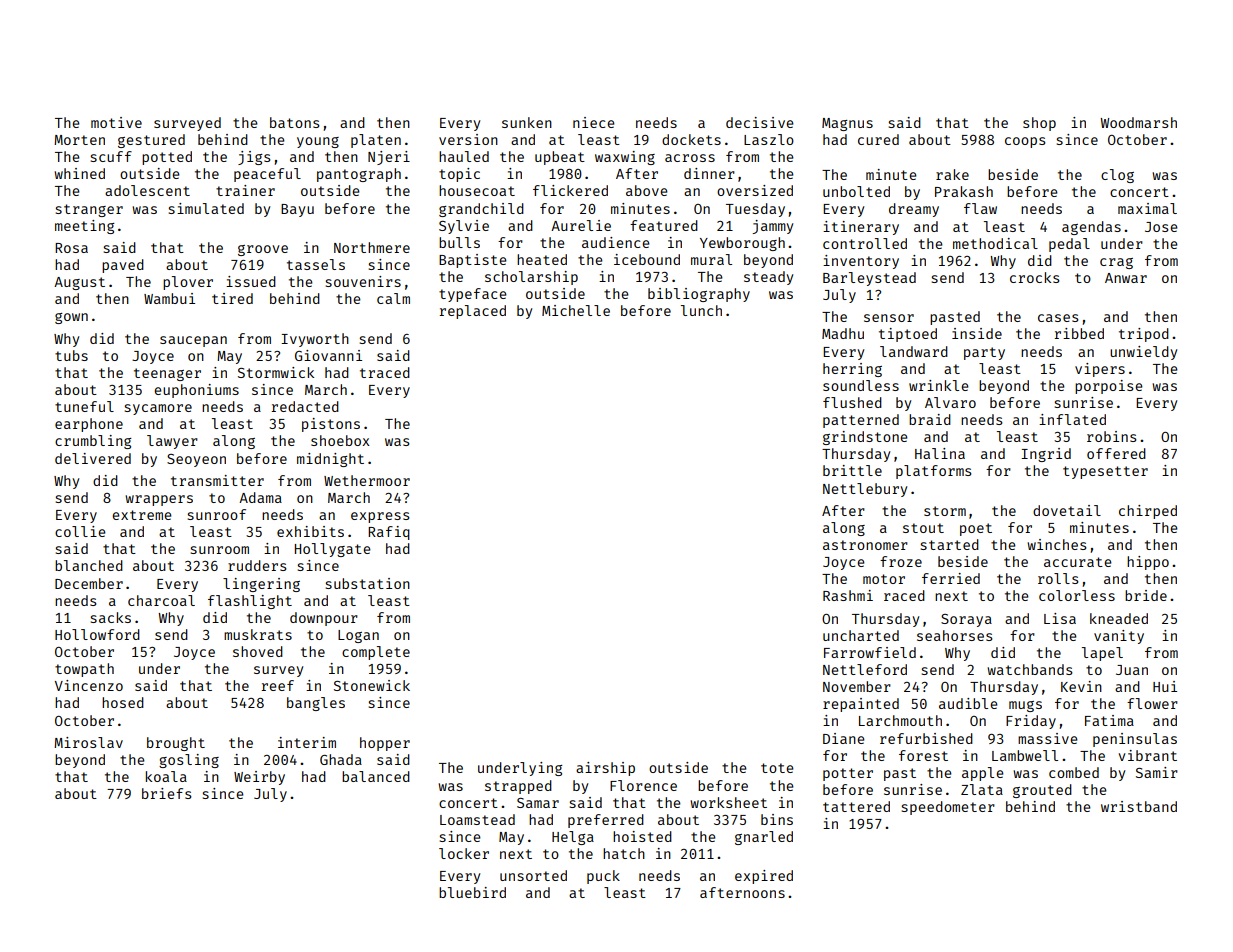 This image has height=952, width=1233. What do you see at coordinates (167, 793) in the image?
I see `briefs` at bounding box center [167, 793].
